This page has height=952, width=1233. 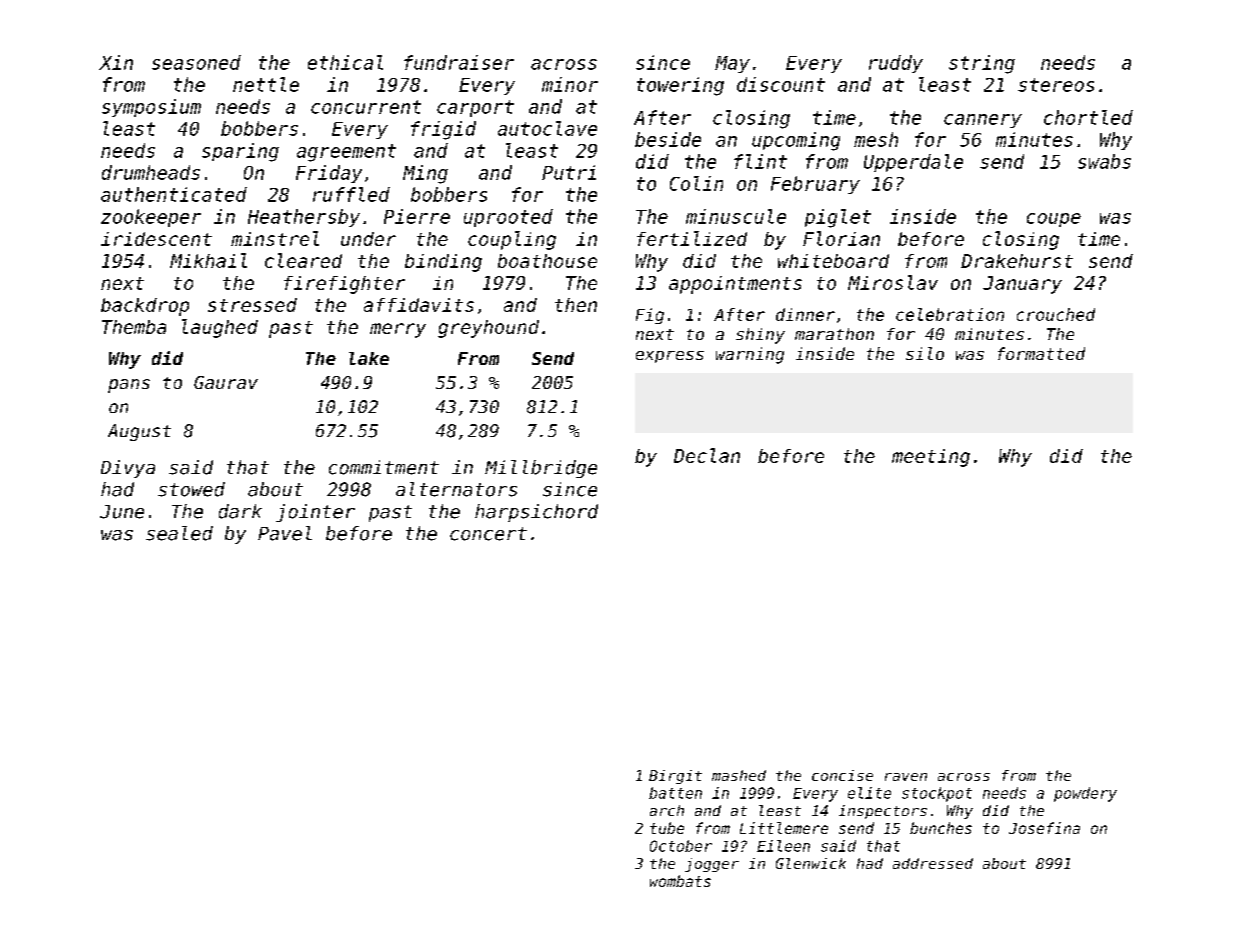 What do you see at coordinates (1041, 353) in the page?
I see `formatted` at bounding box center [1041, 353].
